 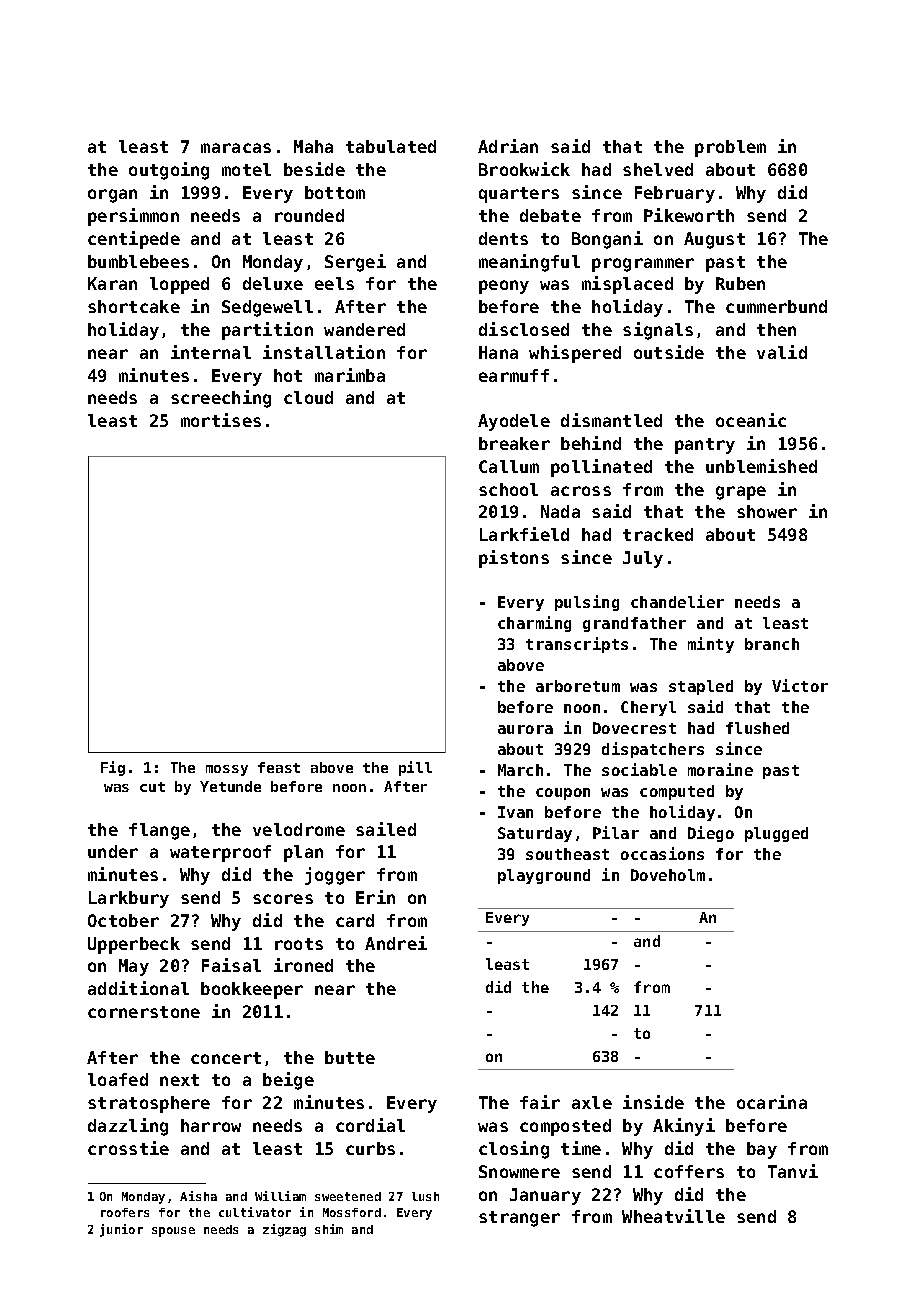 I want to click on January, so click(x=545, y=1196).
